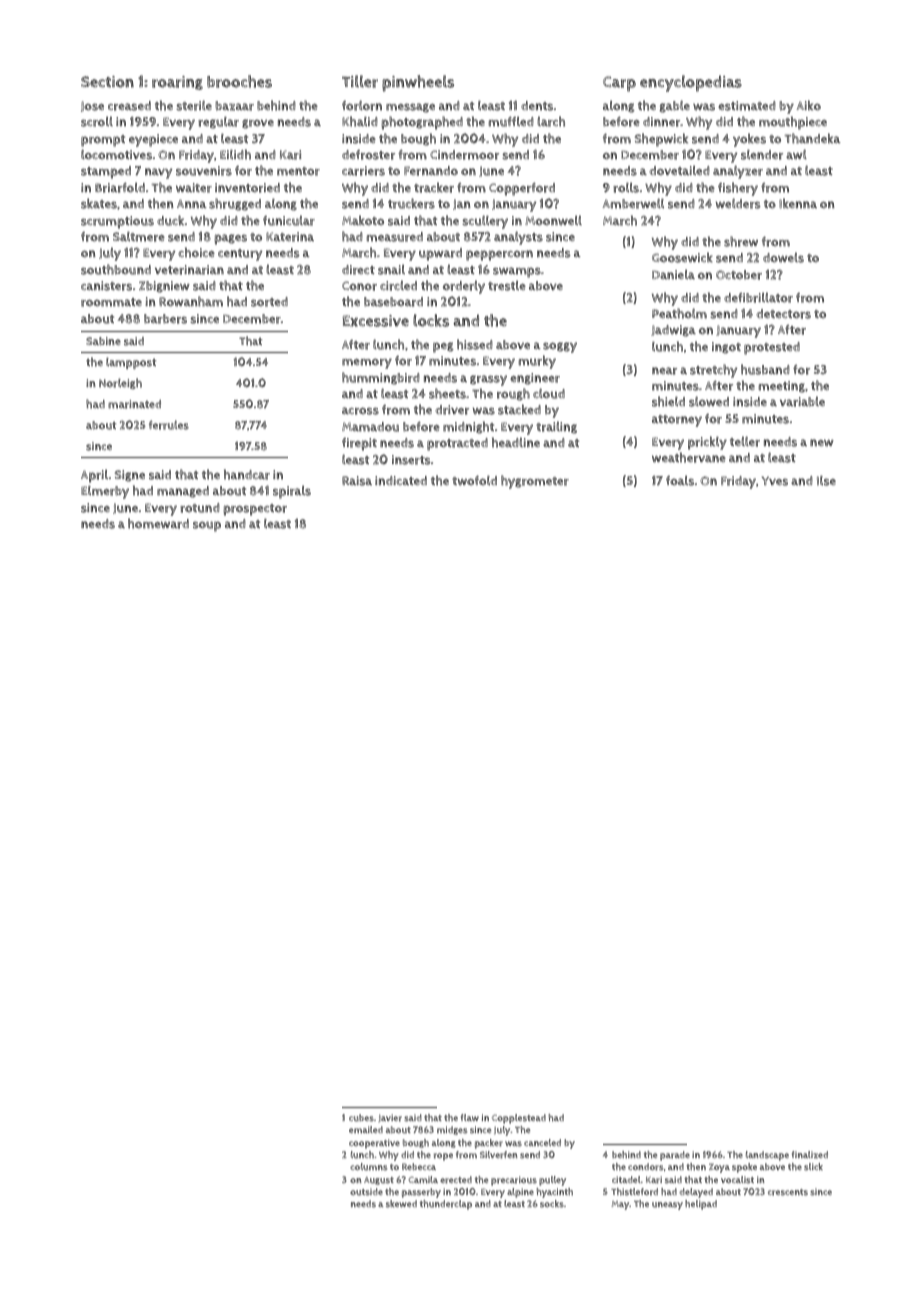 This image has width=924, height=1308. Describe the element at coordinates (390, 1118) in the image. I see `Javier` at that location.
